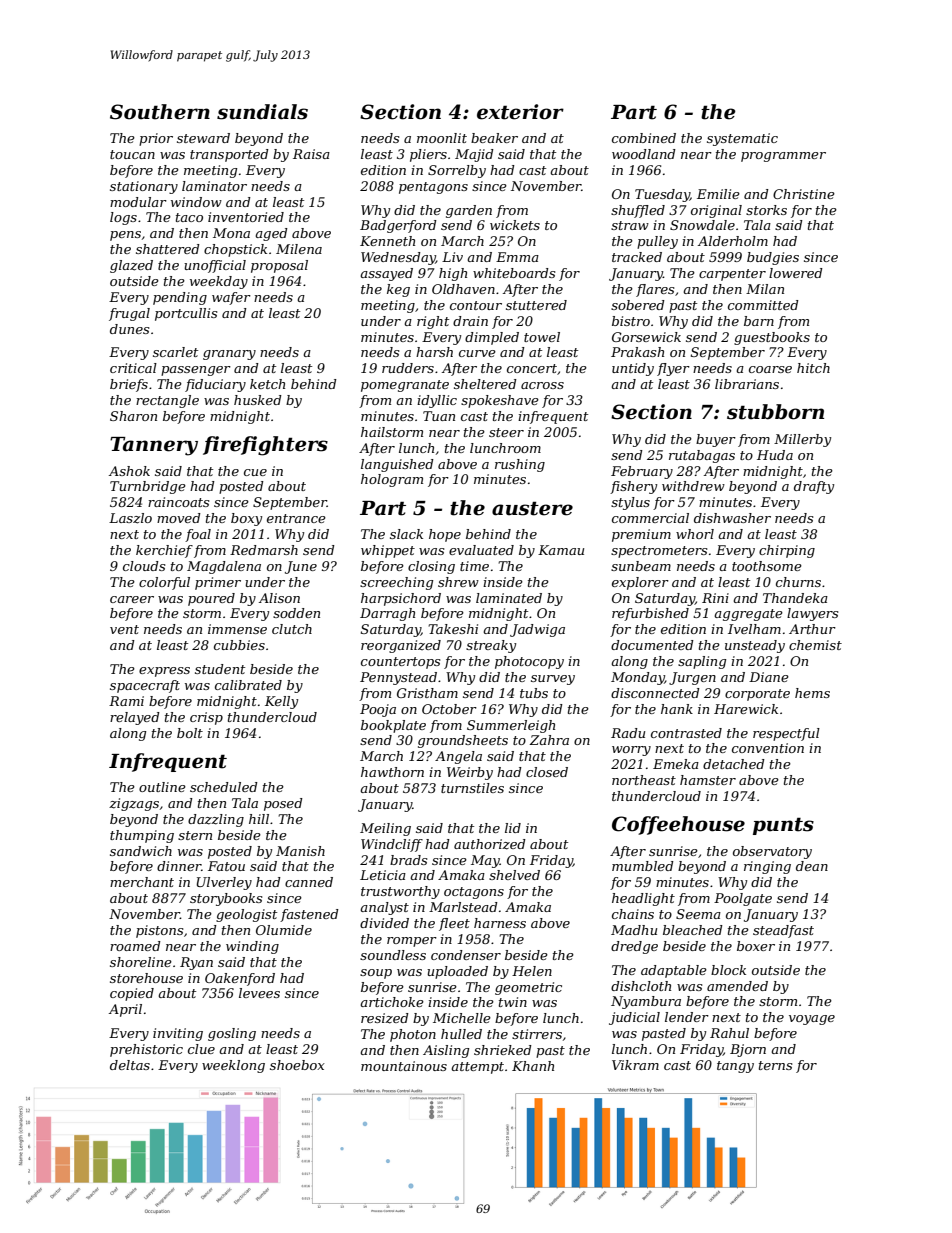 The width and height of the screenshot is (952, 1233). What do you see at coordinates (716, 440) in the screenshot?
I see `buyer` at bounding box center [716, 440].
